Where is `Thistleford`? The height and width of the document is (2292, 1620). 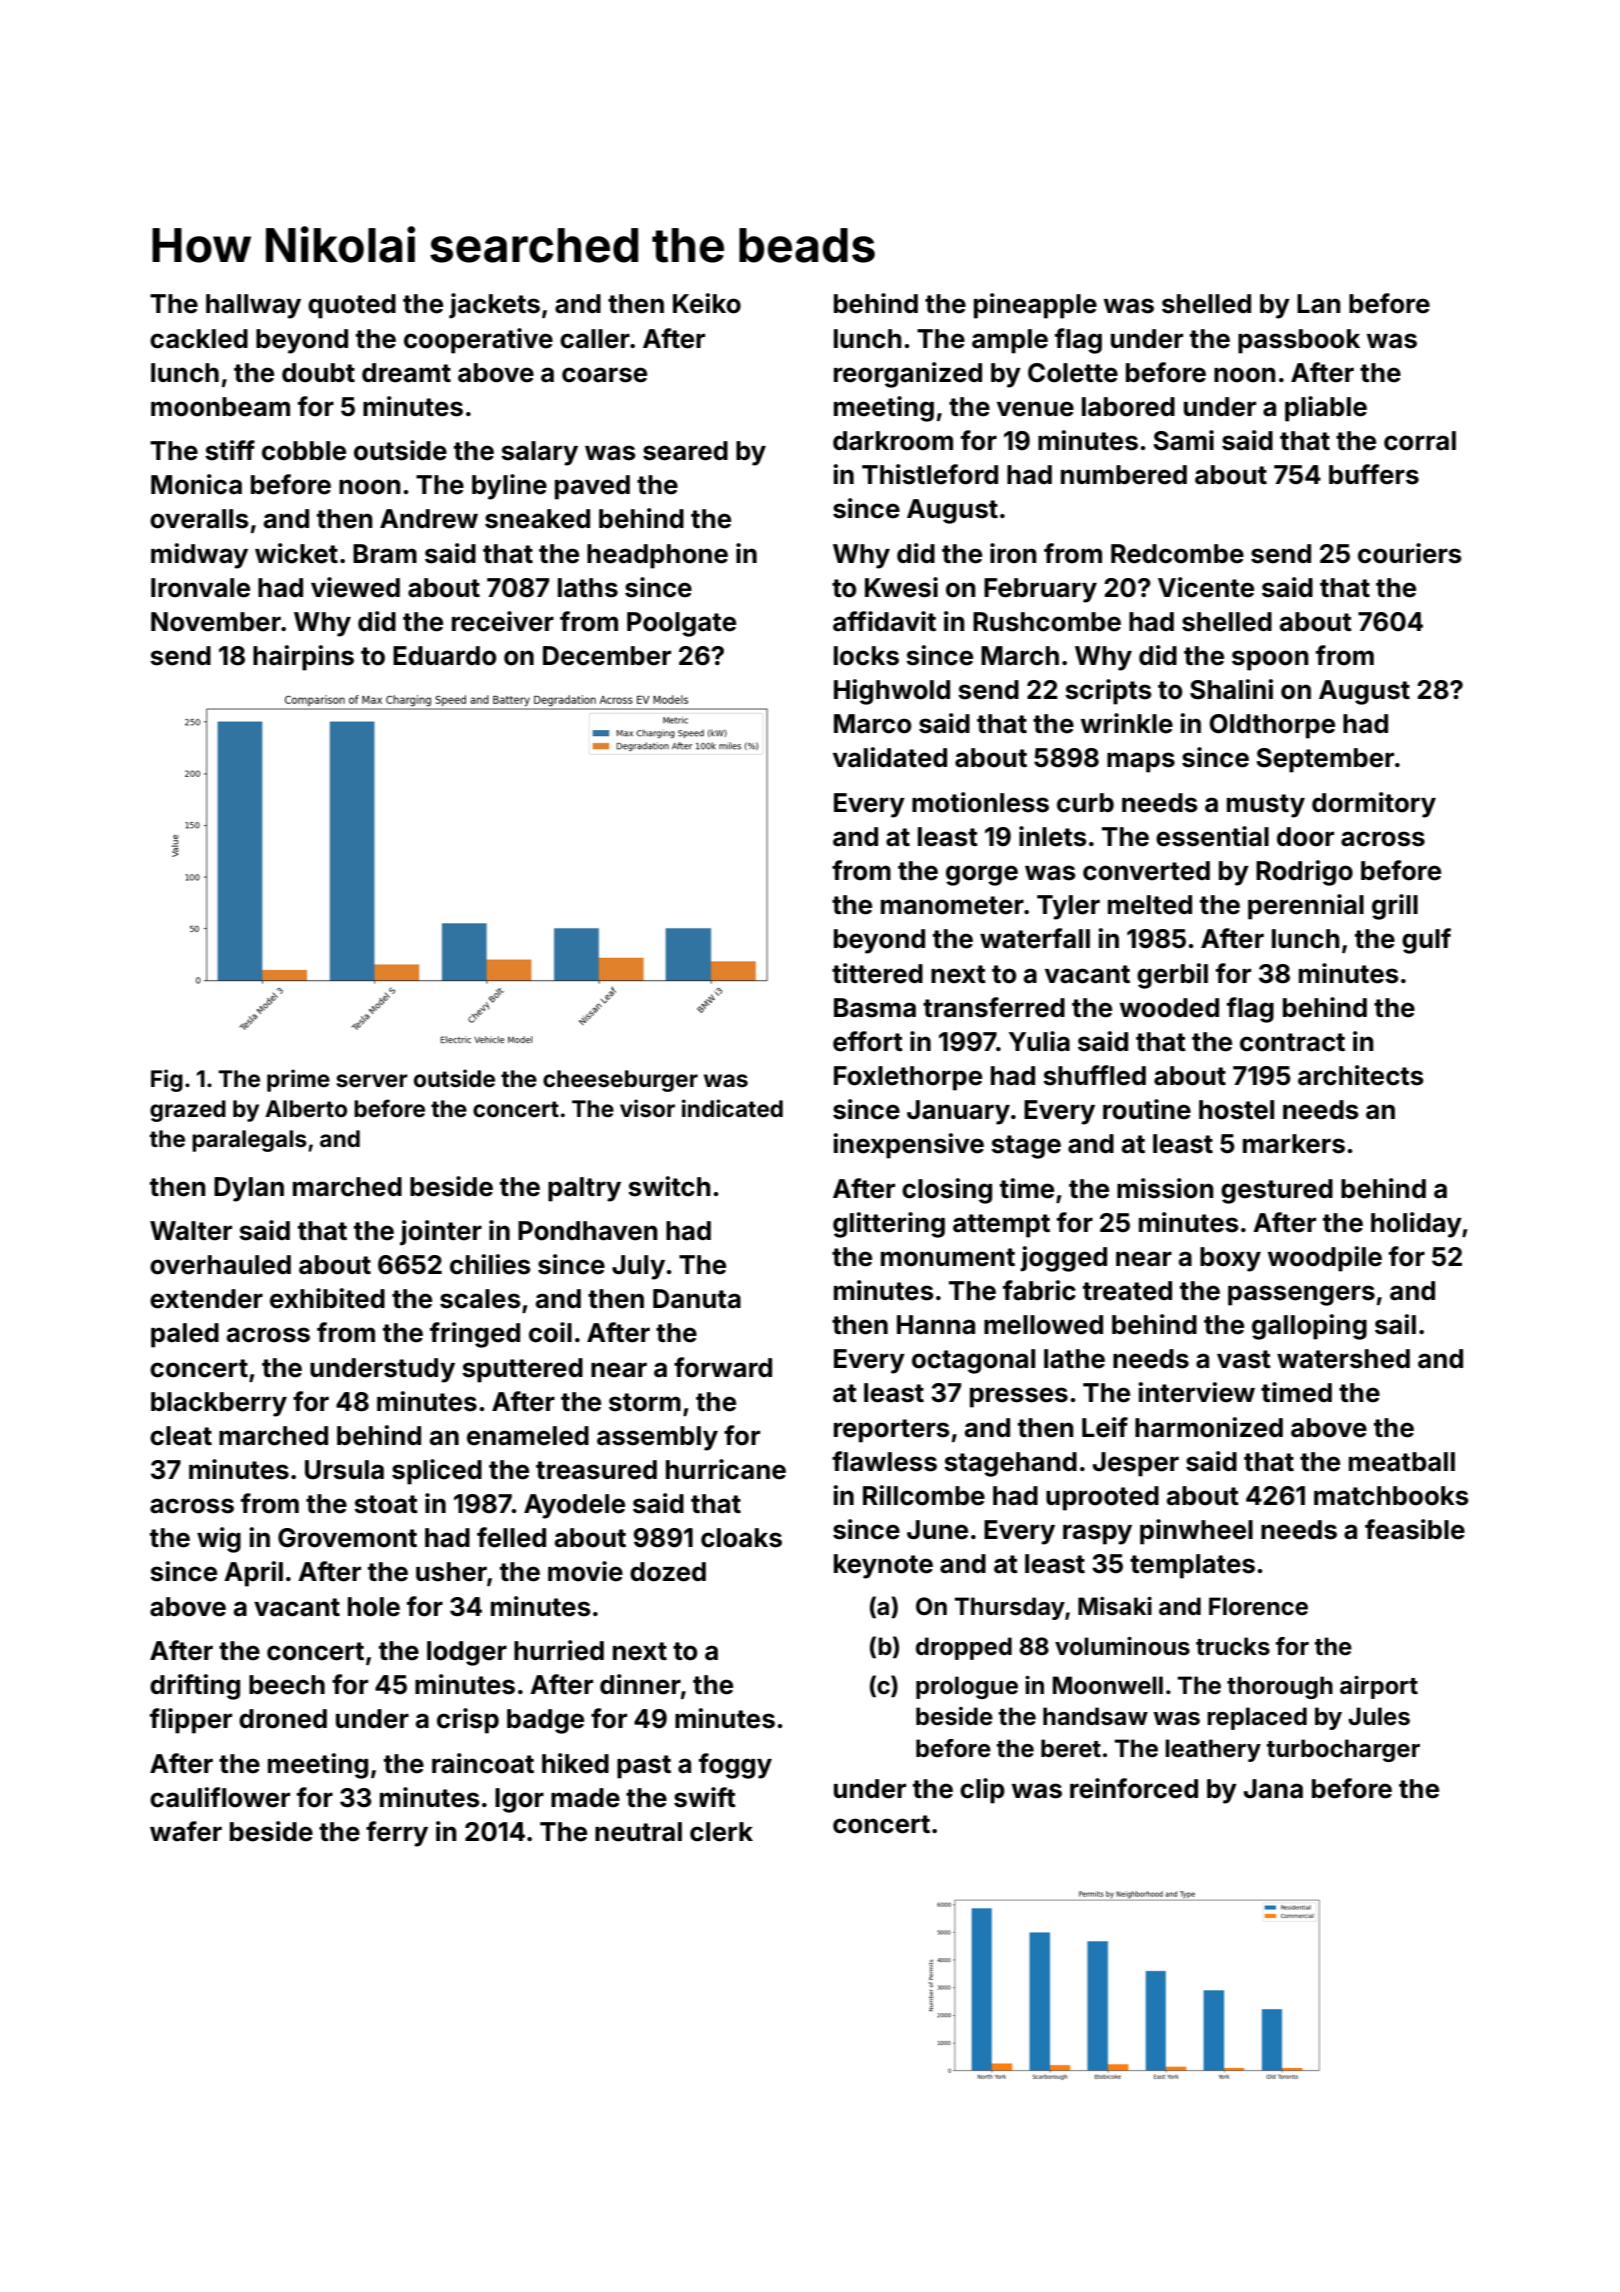
Thistleford is located at coordinates (930, 474).
